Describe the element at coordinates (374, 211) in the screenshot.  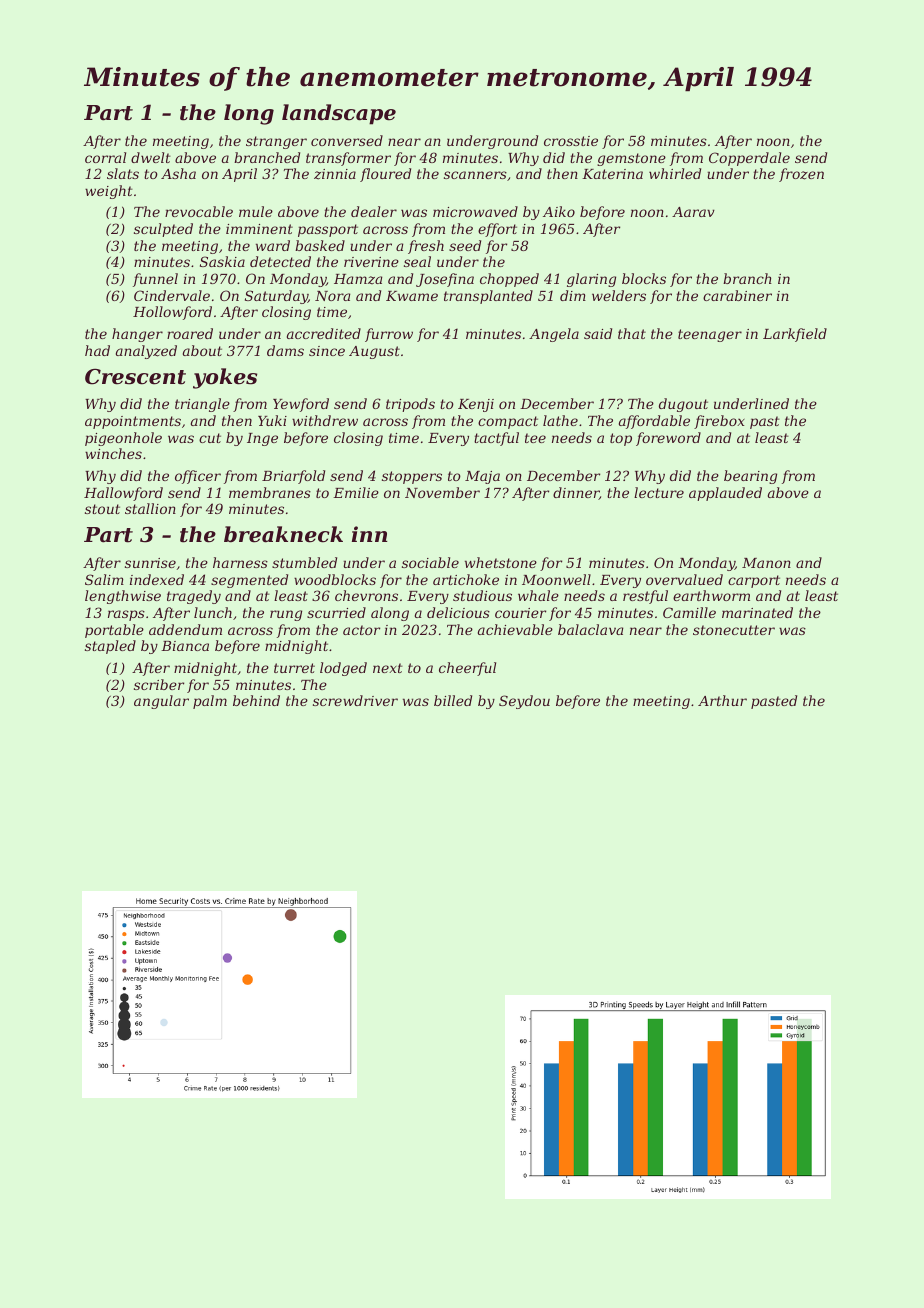
I see `dealer` at that location.
